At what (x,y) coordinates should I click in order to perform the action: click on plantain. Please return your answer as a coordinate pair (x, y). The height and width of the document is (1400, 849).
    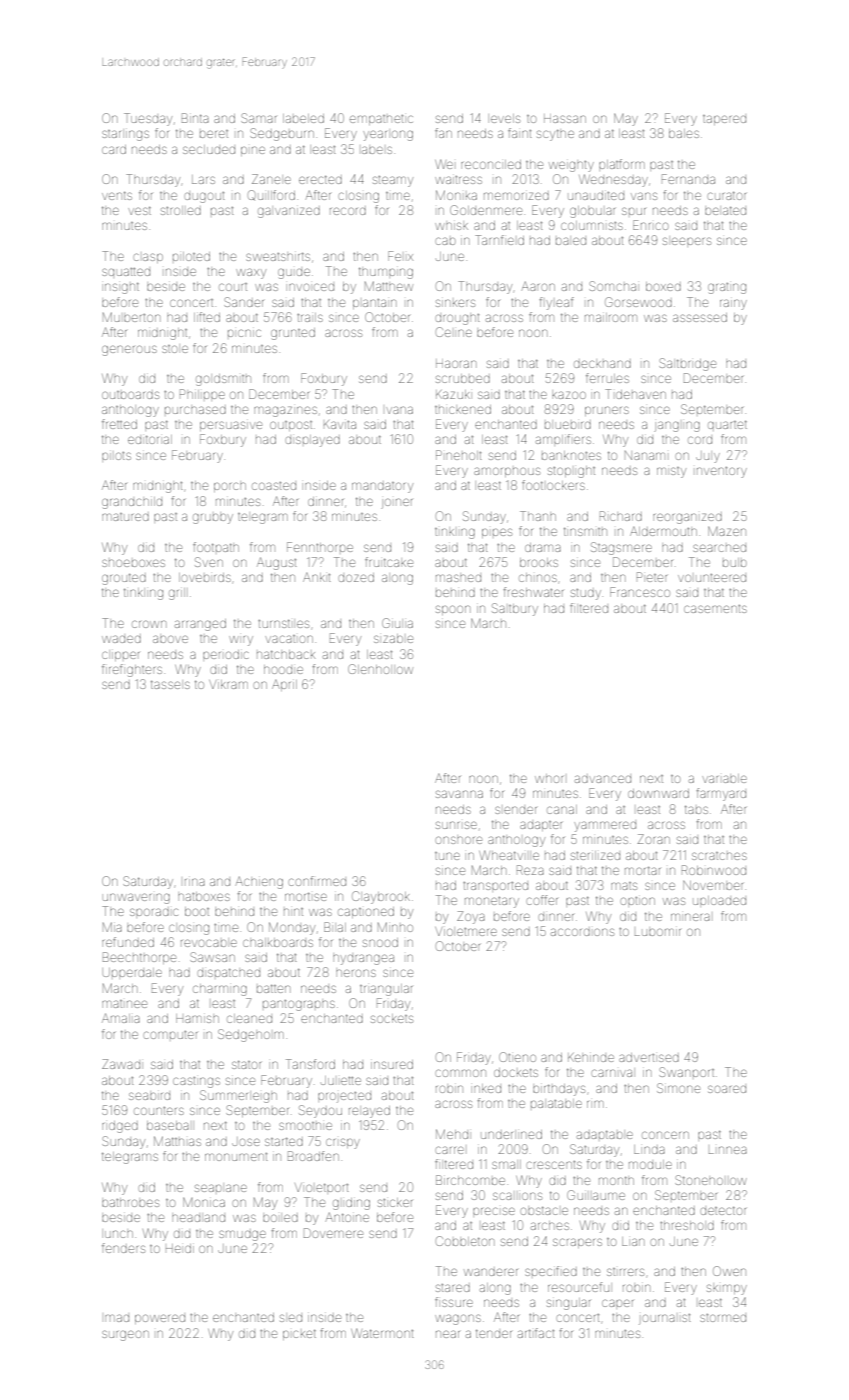
    Looking at the image, I should click on (375, 304).
